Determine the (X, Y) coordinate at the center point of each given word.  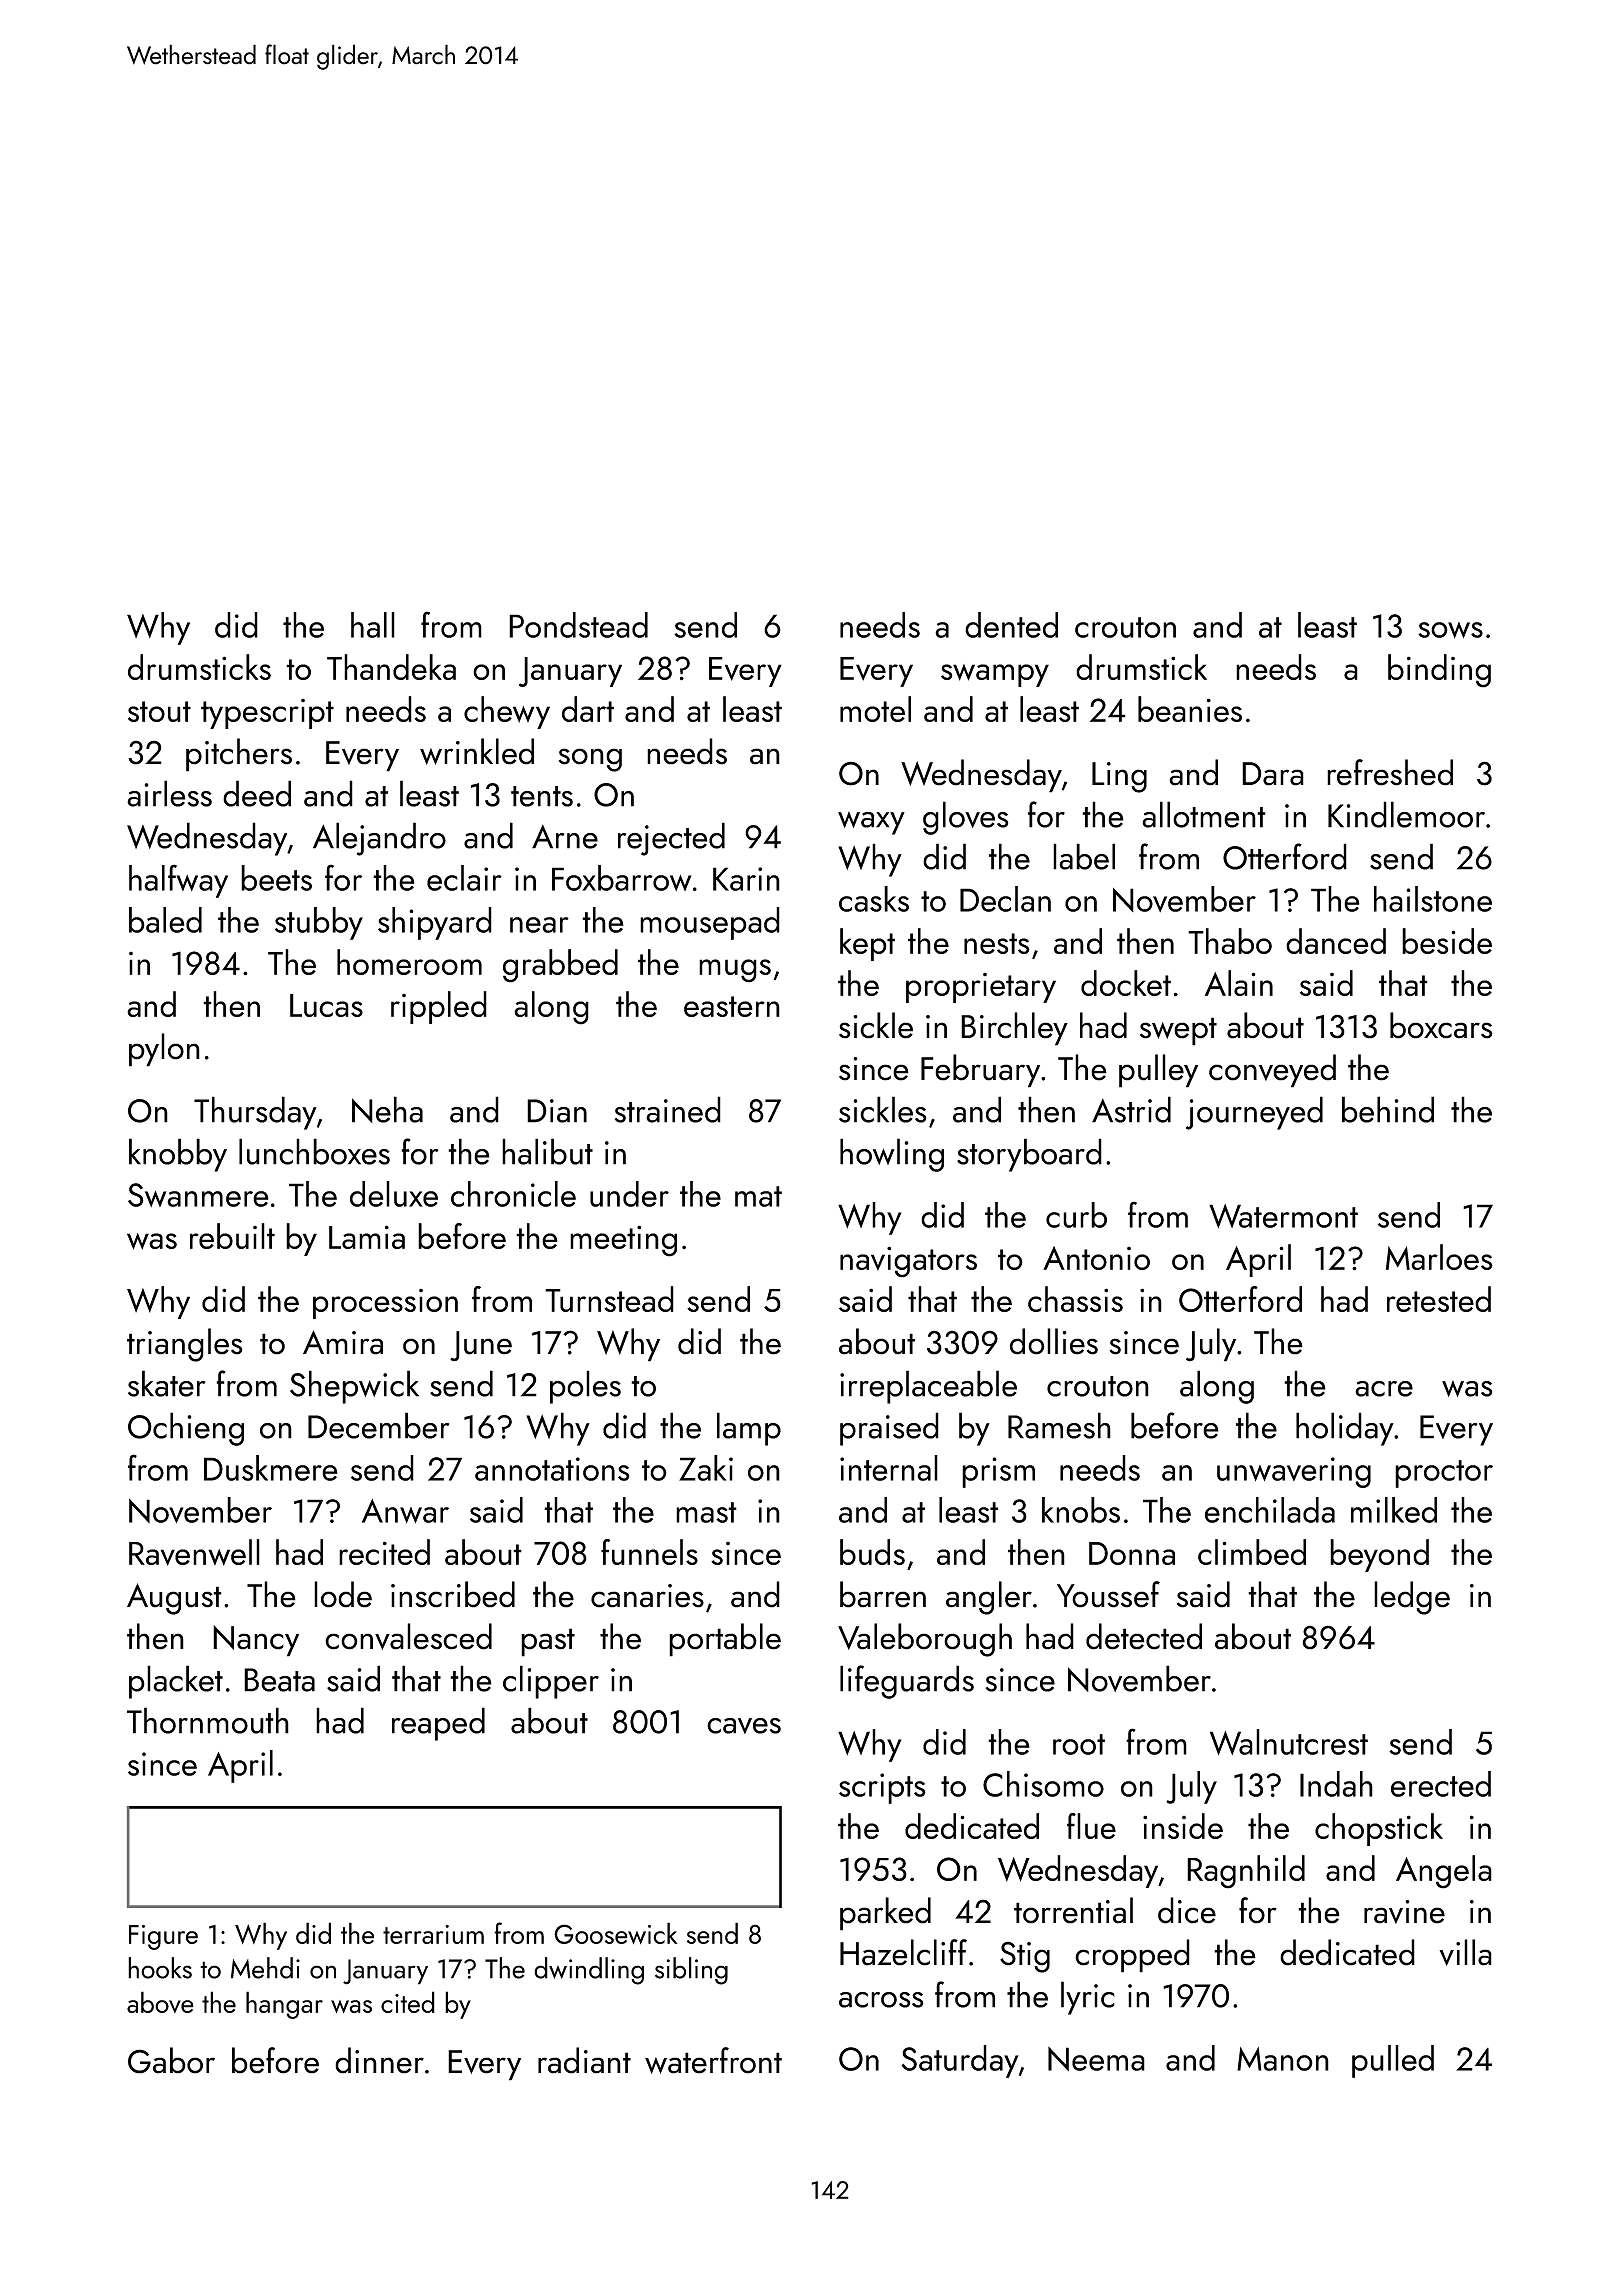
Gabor (171, 2060)
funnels (649, 1552)
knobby (178, 1155)
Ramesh (1059, 1425)
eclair (464, 878)
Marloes (1439, 1257)
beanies (1190, 709)
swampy (995, 675)
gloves (965, 818)
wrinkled (477, 751)
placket (176, 1682)
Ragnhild (1246, 1872)
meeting (623, 1241)
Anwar (405, 1511)
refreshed (1390, 772)
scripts (882, 1788)
